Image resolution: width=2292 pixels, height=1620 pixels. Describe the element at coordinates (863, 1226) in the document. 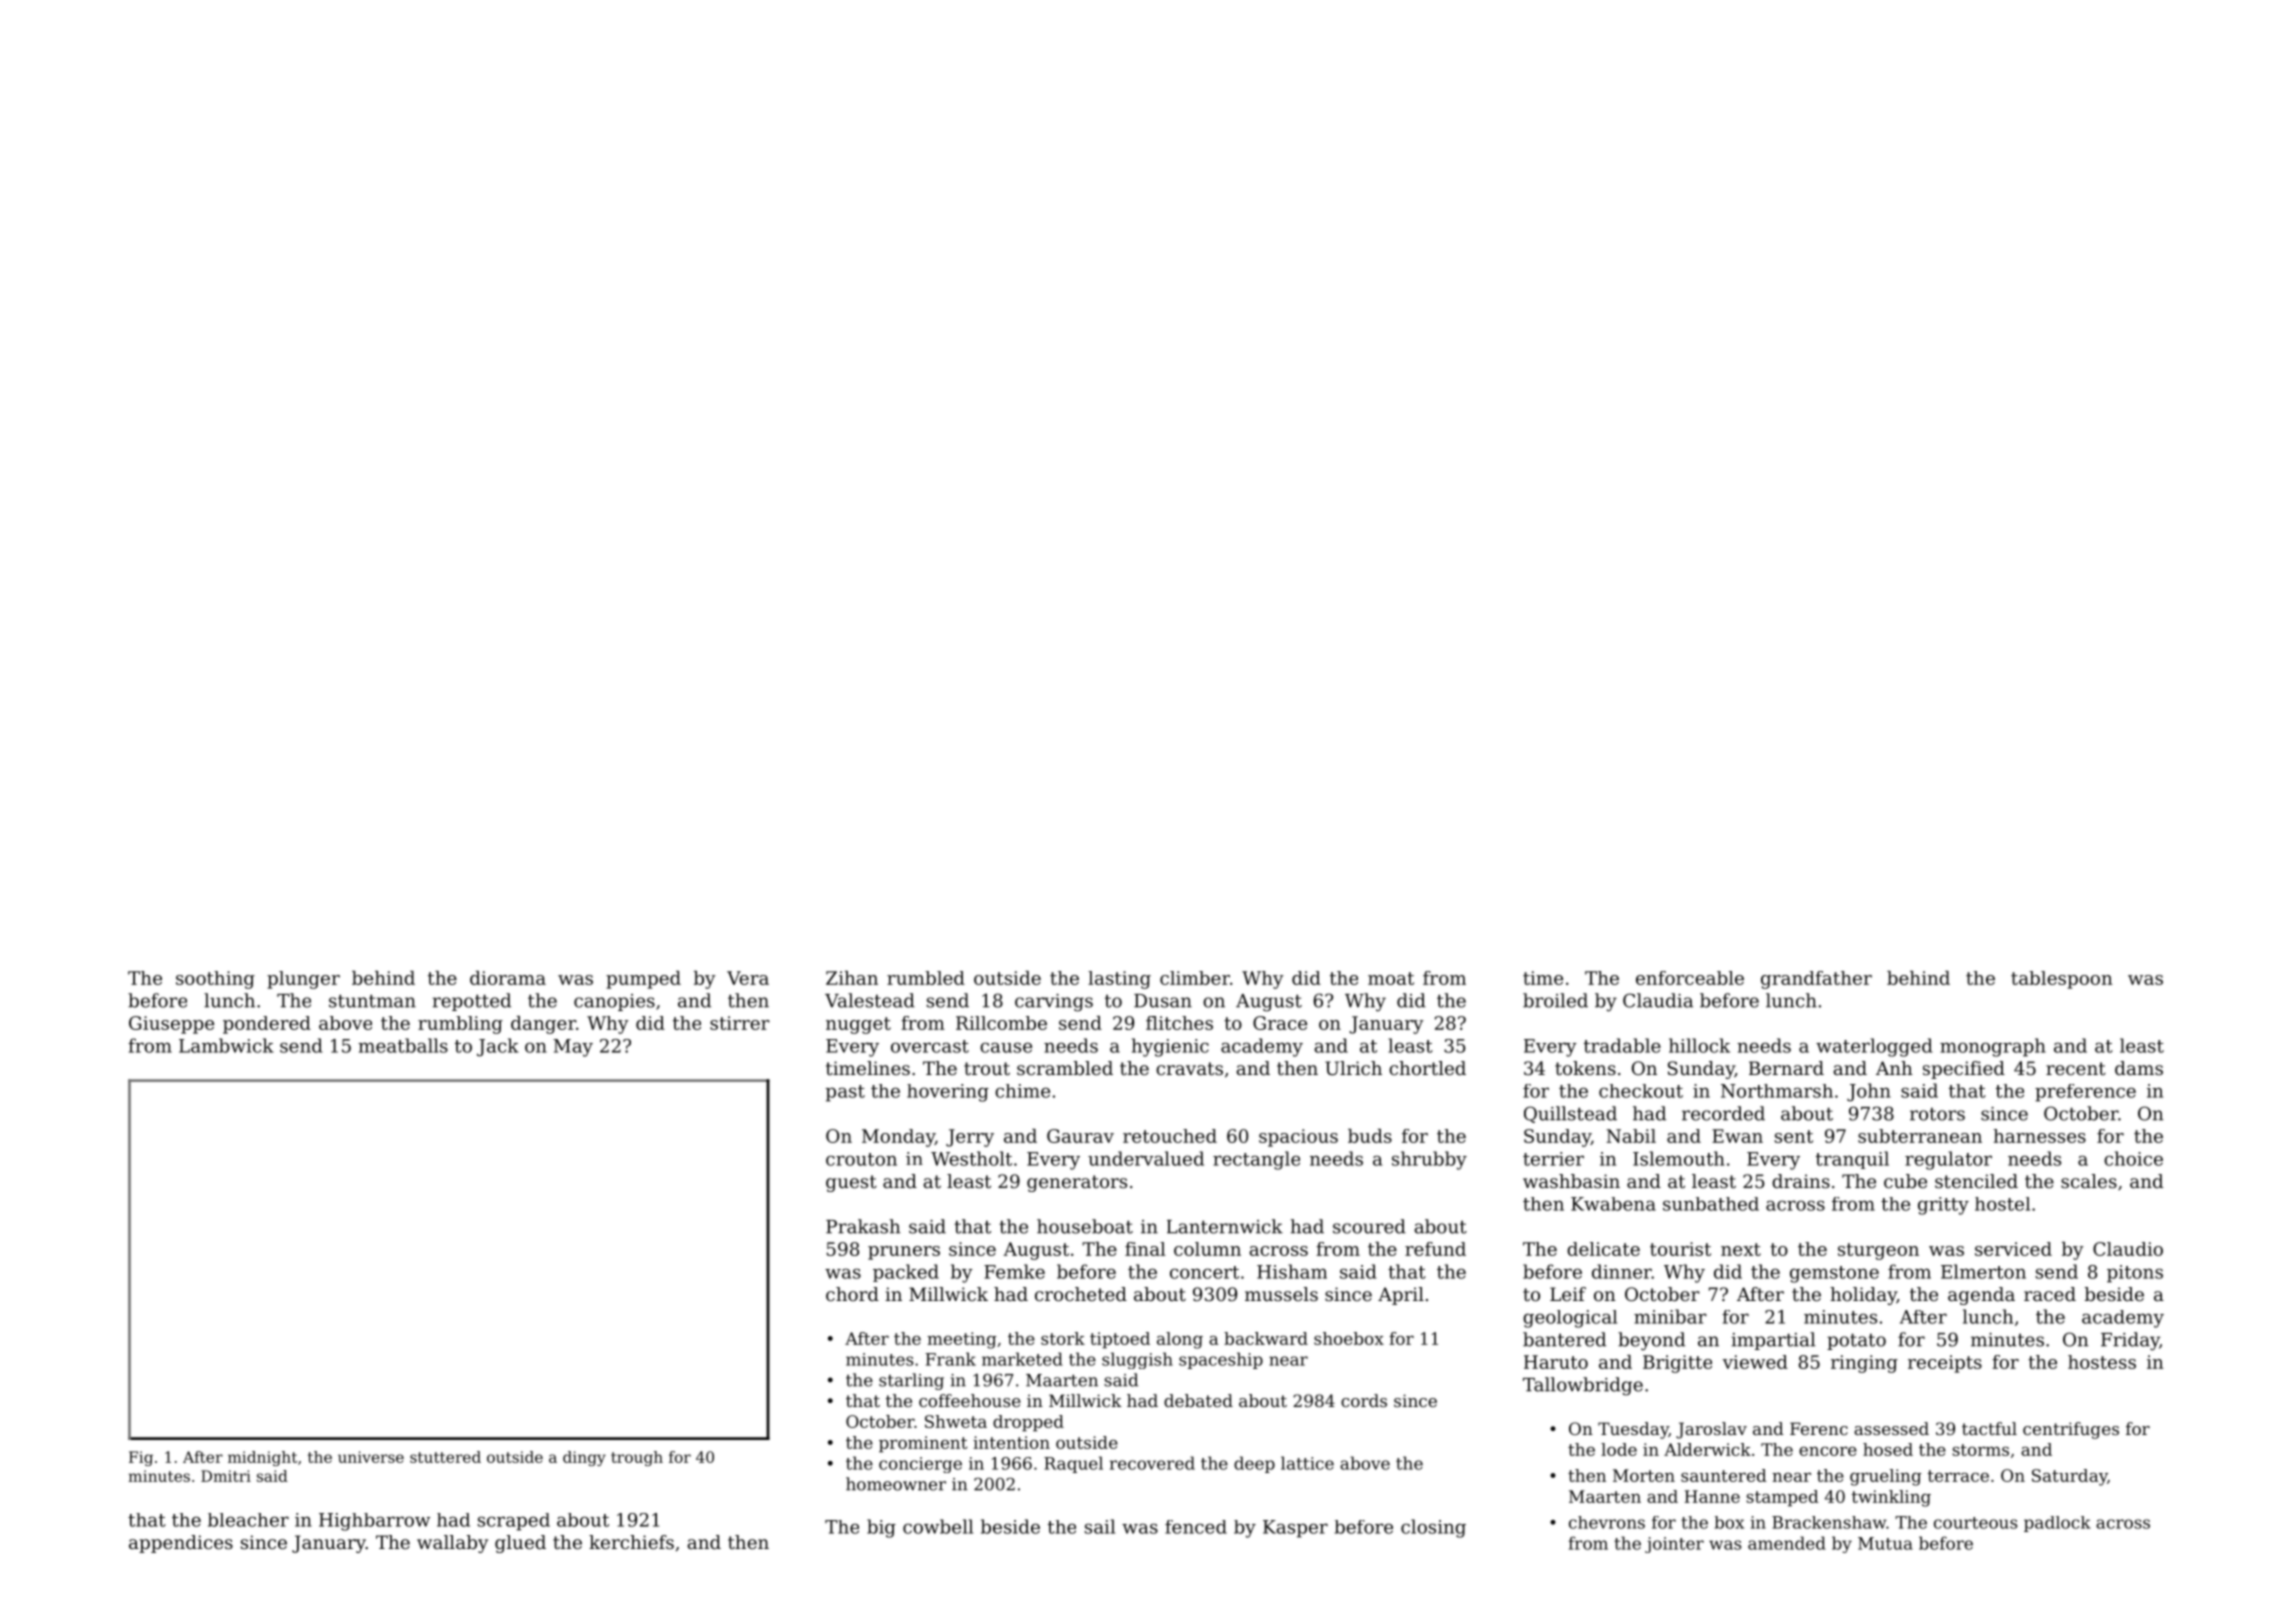

I see `Prakash` at that location.
